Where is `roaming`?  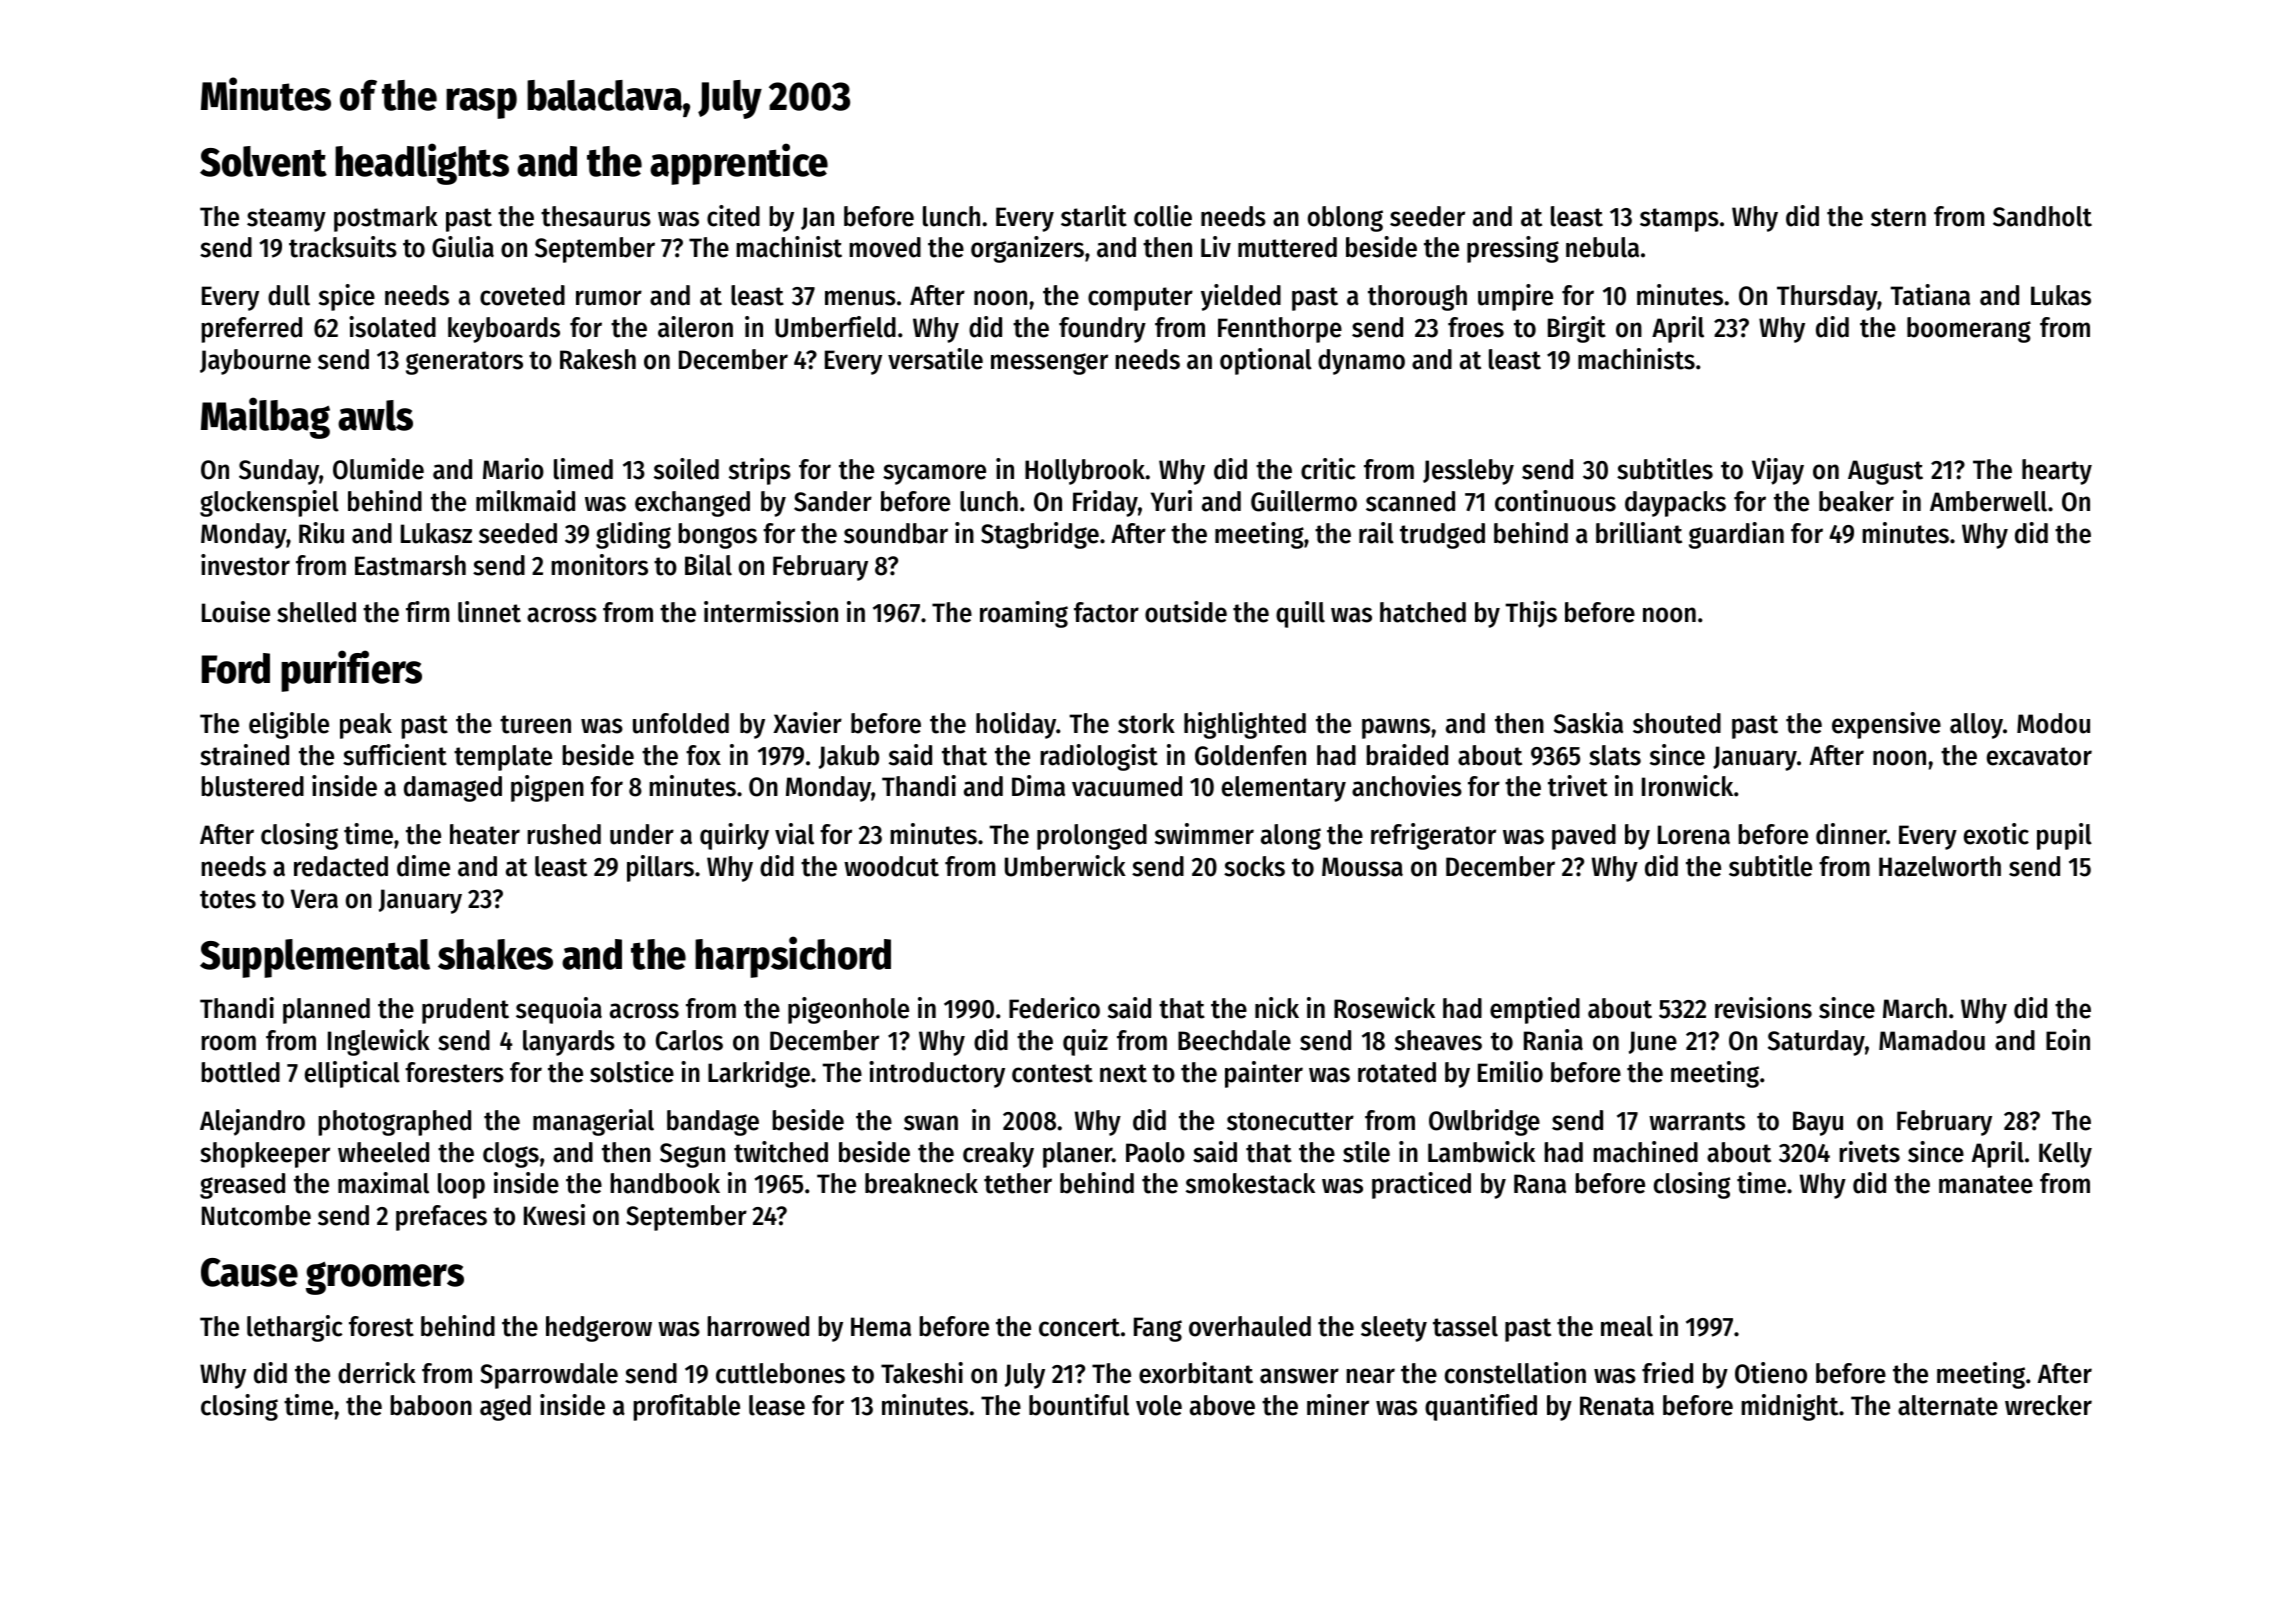
roaming is located at coordinates (1024, 614).
